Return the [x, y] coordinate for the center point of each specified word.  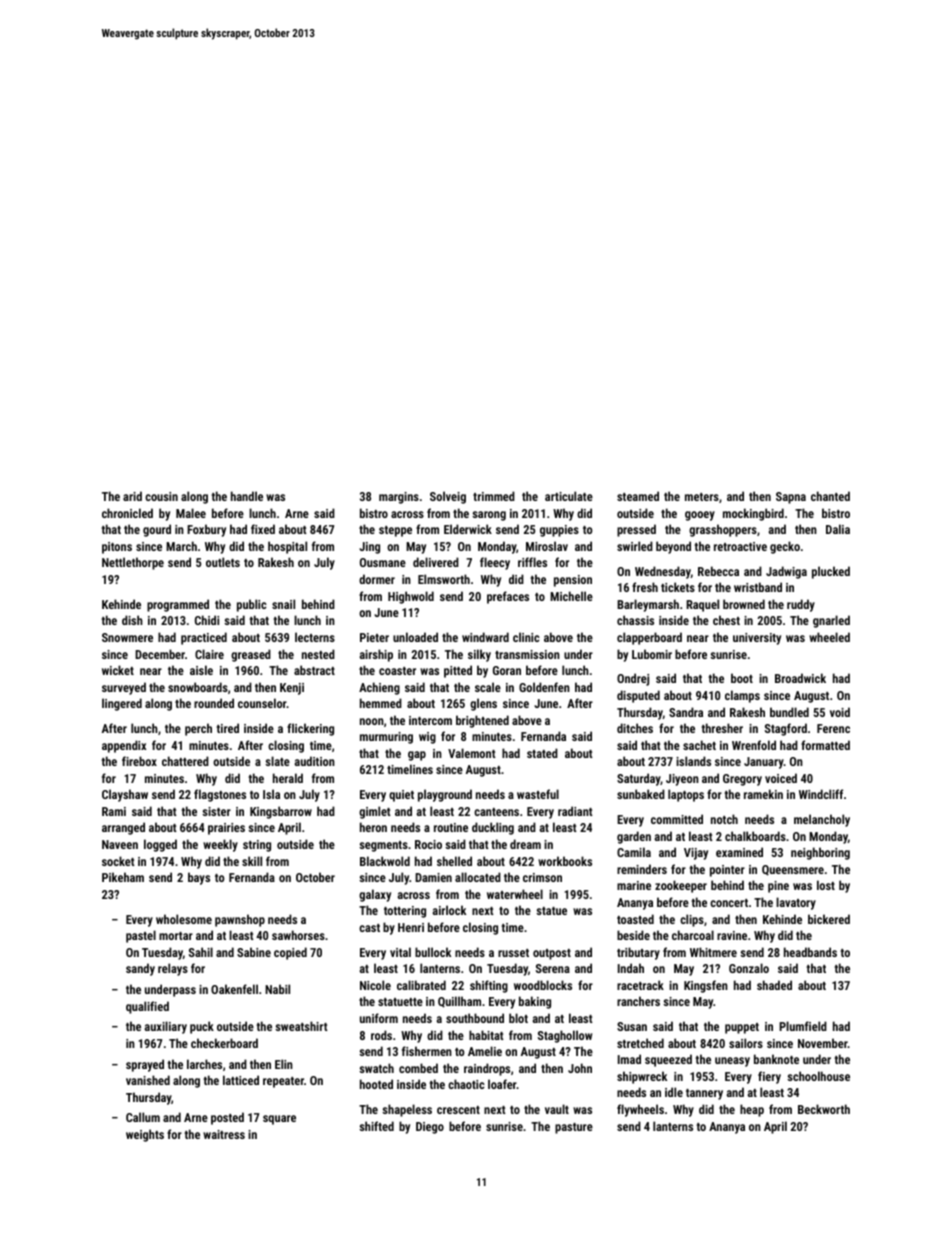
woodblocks [543, 985]
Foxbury [206, 530]
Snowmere [127, 637]
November [823, 1043]
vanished [148, 1080]
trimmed [494, 496]
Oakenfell [234, 989]
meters [702, 497]
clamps [742, 696]
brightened [482, 721]
